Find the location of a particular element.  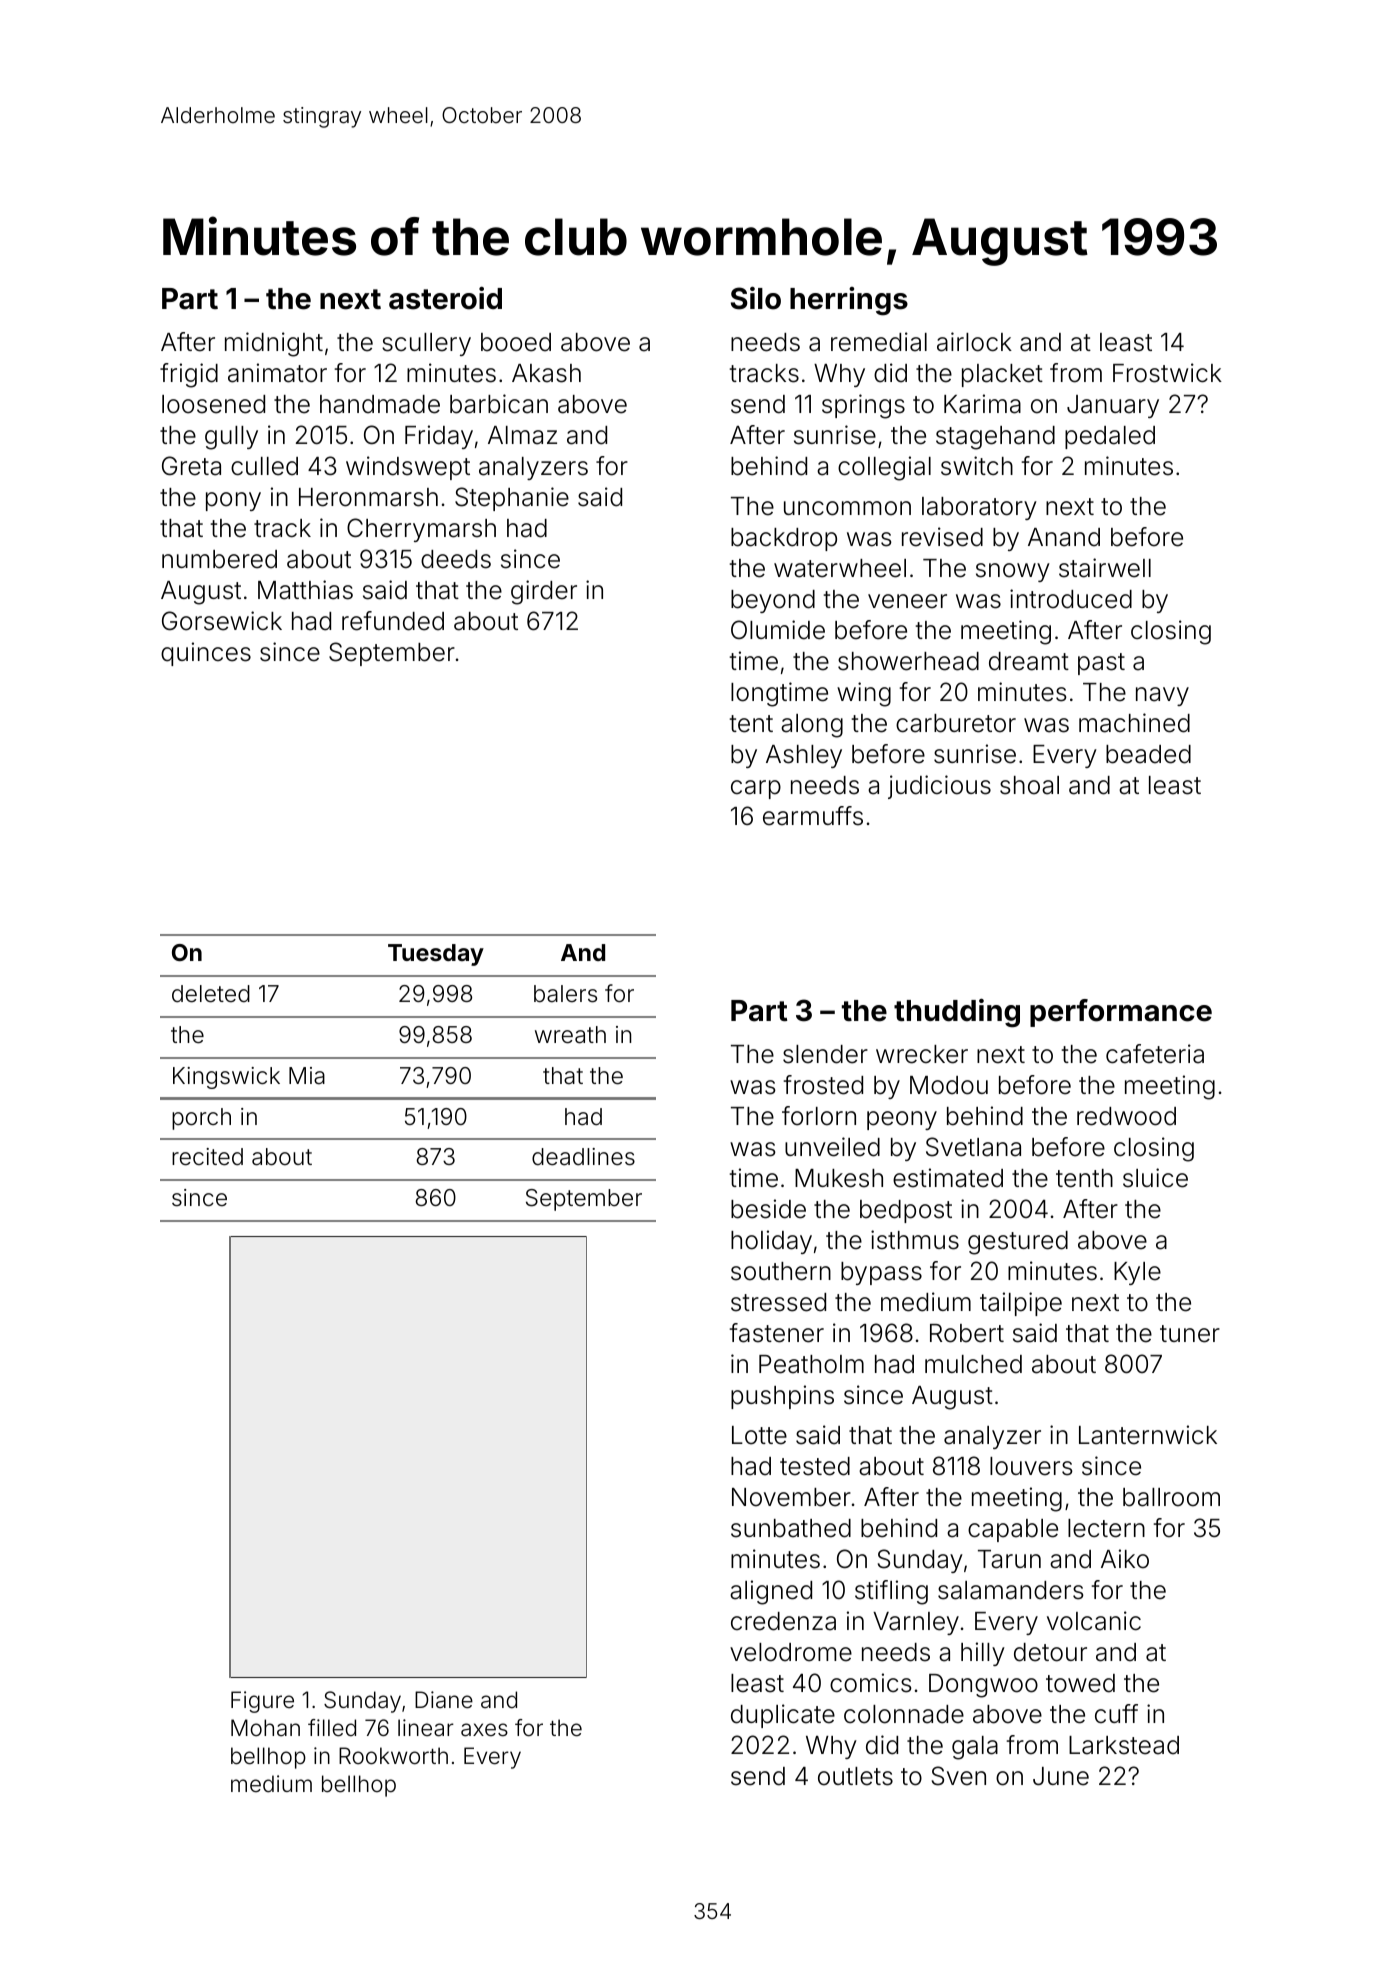

June is located at coordinates (1061, 1776).
